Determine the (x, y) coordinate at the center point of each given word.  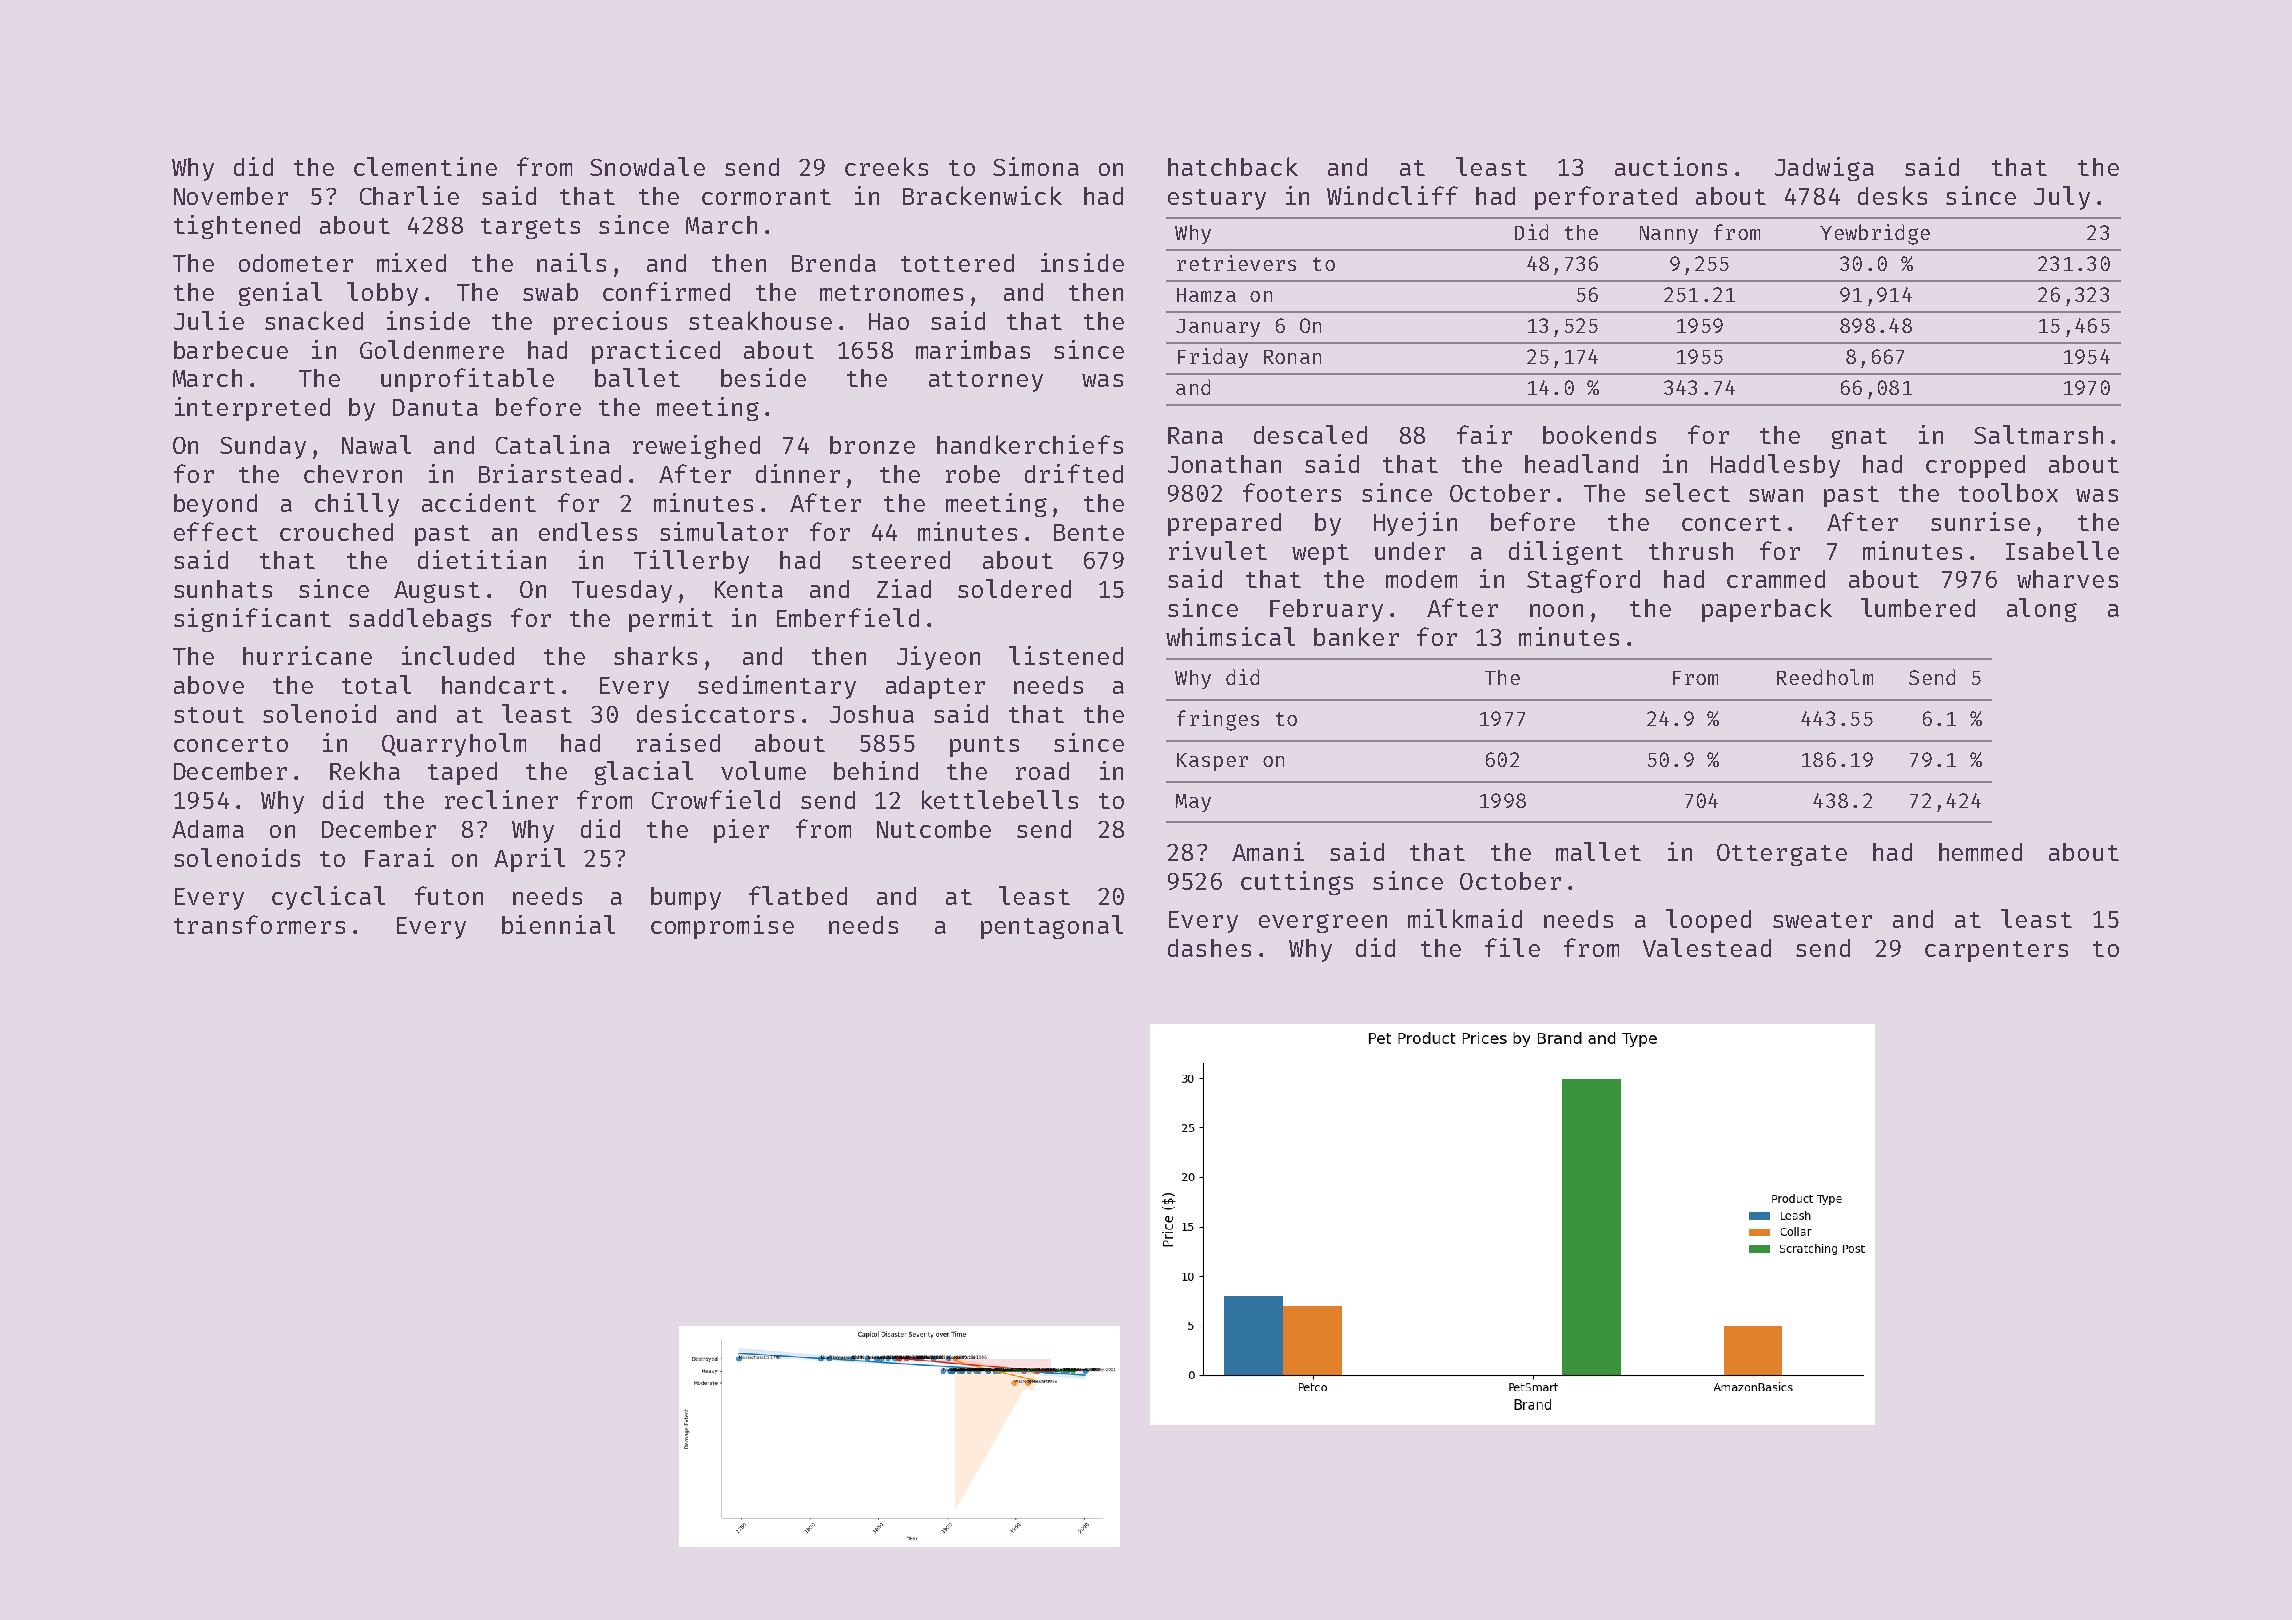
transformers (259, 924)
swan (1776, 495)
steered (901, 560)
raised (678, 742)
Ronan (1292, 357)
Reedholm (1825, 677)
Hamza (1206, 295)
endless (588, 531)
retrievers (1236, 263)
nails (571, 262)
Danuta (435, 407)
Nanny (1669, 235)
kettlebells (1000, 799)
